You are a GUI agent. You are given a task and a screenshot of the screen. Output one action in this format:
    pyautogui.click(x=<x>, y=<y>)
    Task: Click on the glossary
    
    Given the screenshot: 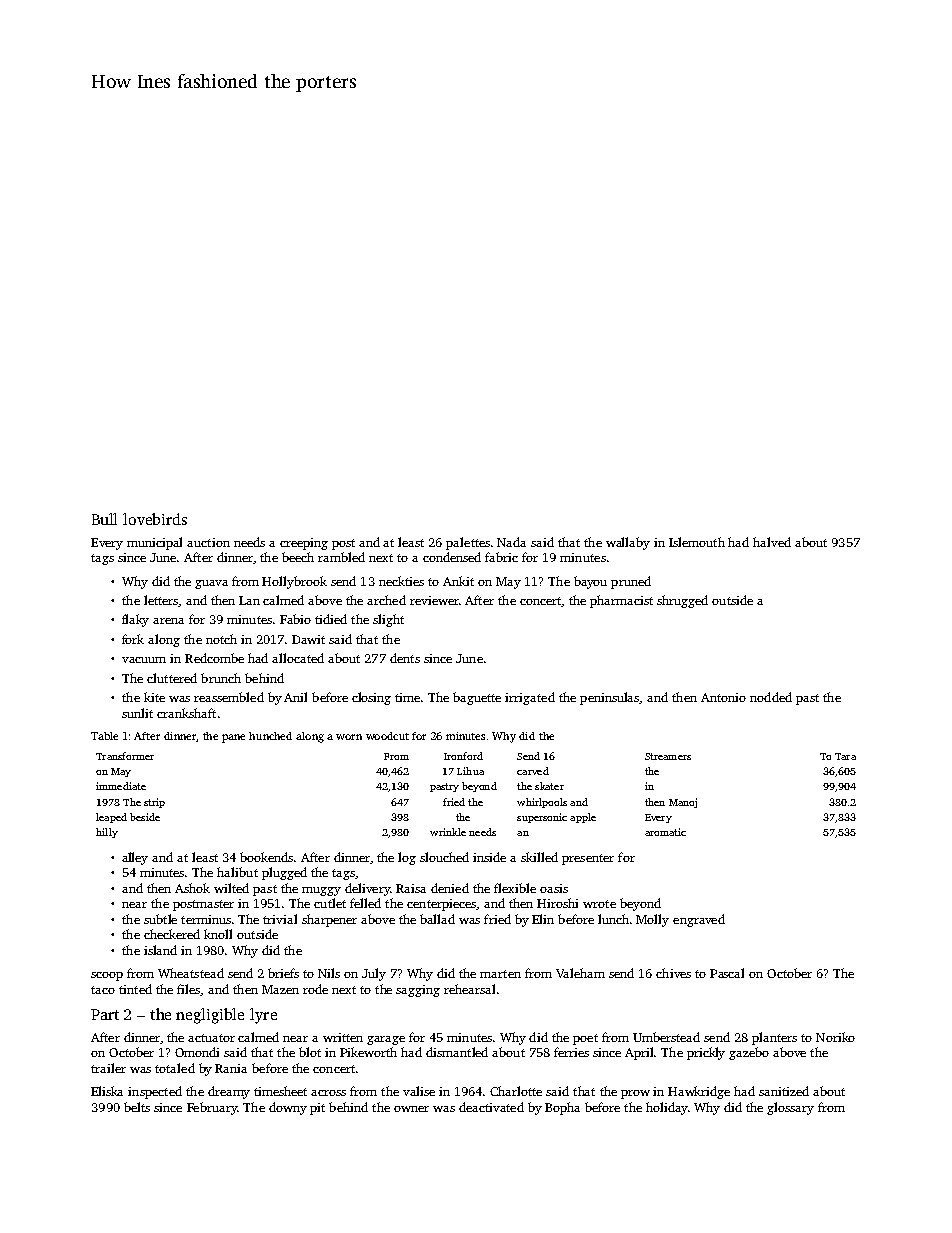 What is the action you would take?
    pyautogui.click(x=790, y=1108)
